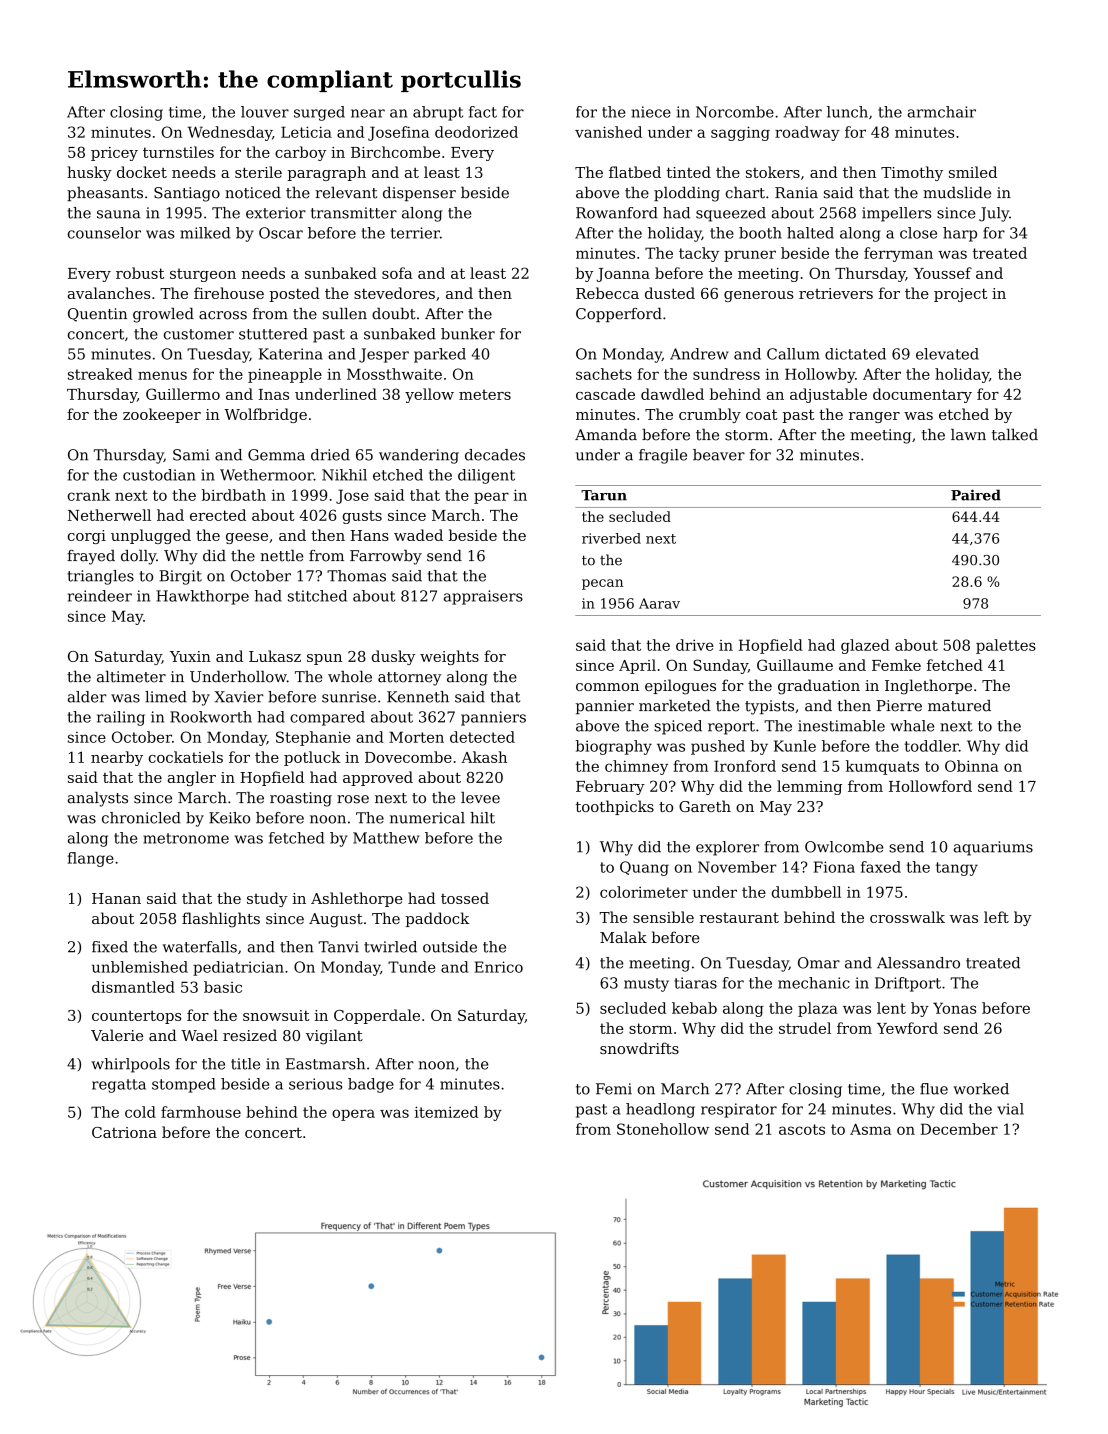  I want to click on lunch, so click(847, 112).
